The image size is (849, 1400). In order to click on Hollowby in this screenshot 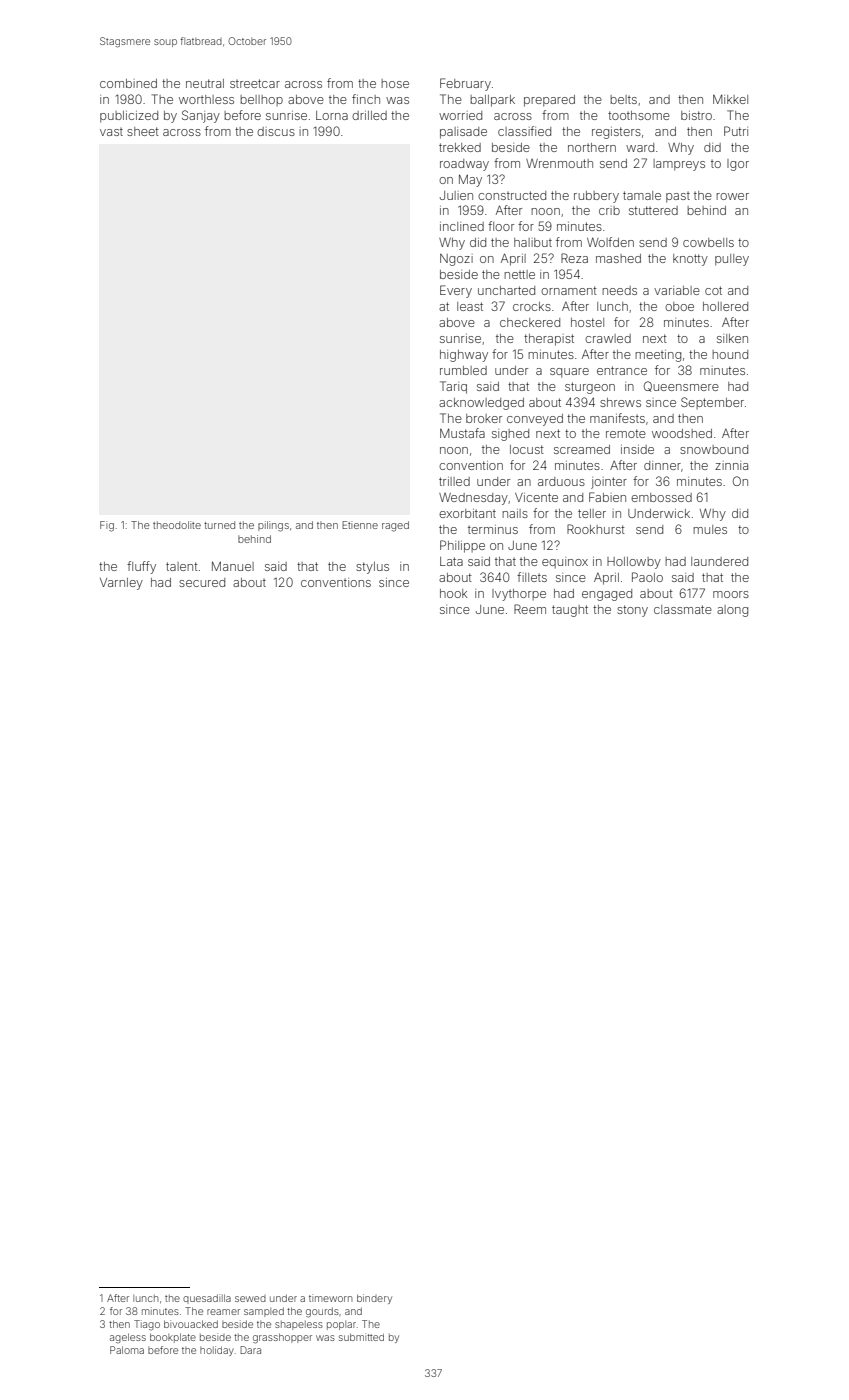, I will do `click(634, 563)`.
